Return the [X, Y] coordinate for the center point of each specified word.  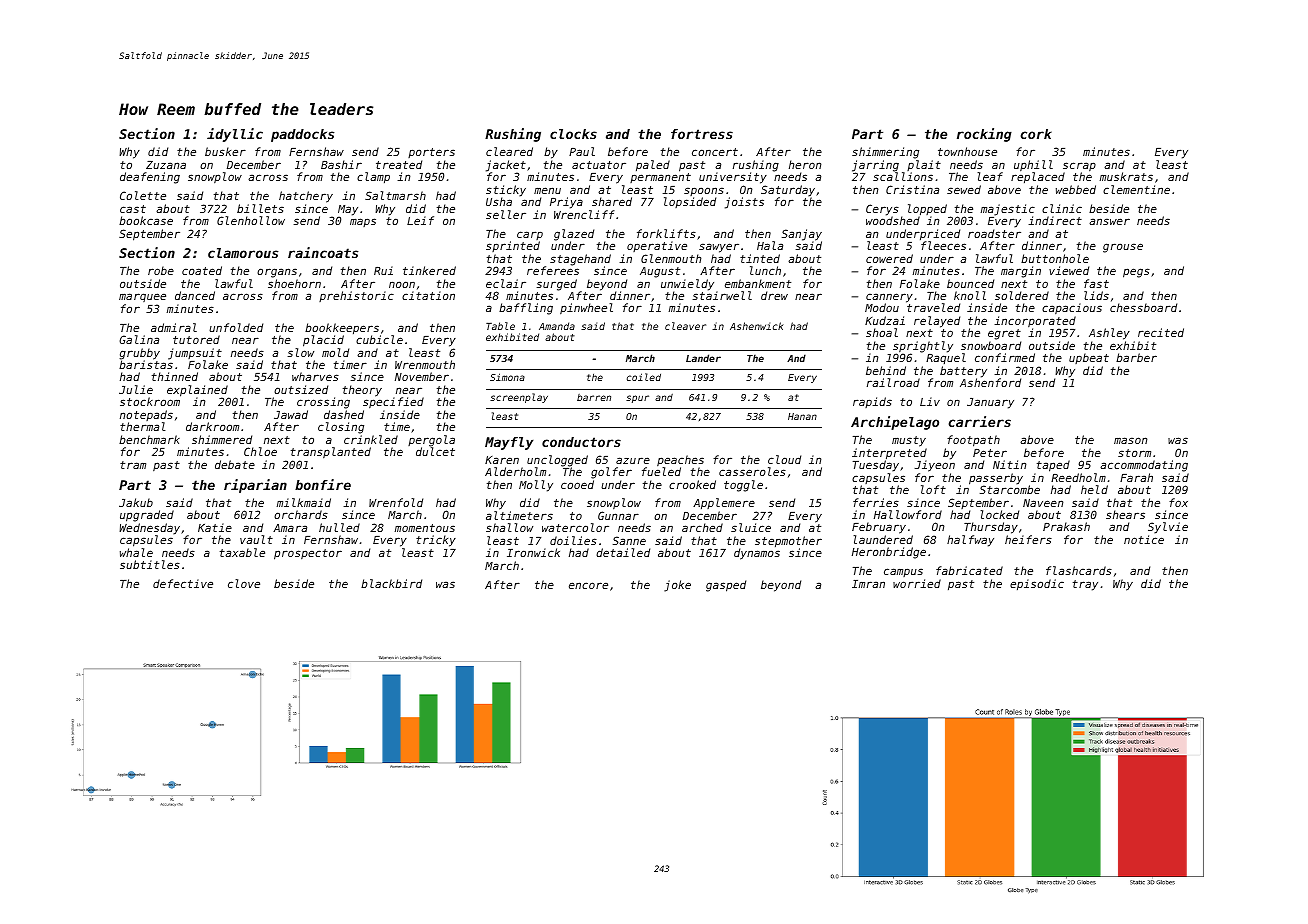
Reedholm [1078, 477]
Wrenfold [396, 502]
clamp [373, 178]
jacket [506, 166]
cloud [784, 459]
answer [1109, 221]
